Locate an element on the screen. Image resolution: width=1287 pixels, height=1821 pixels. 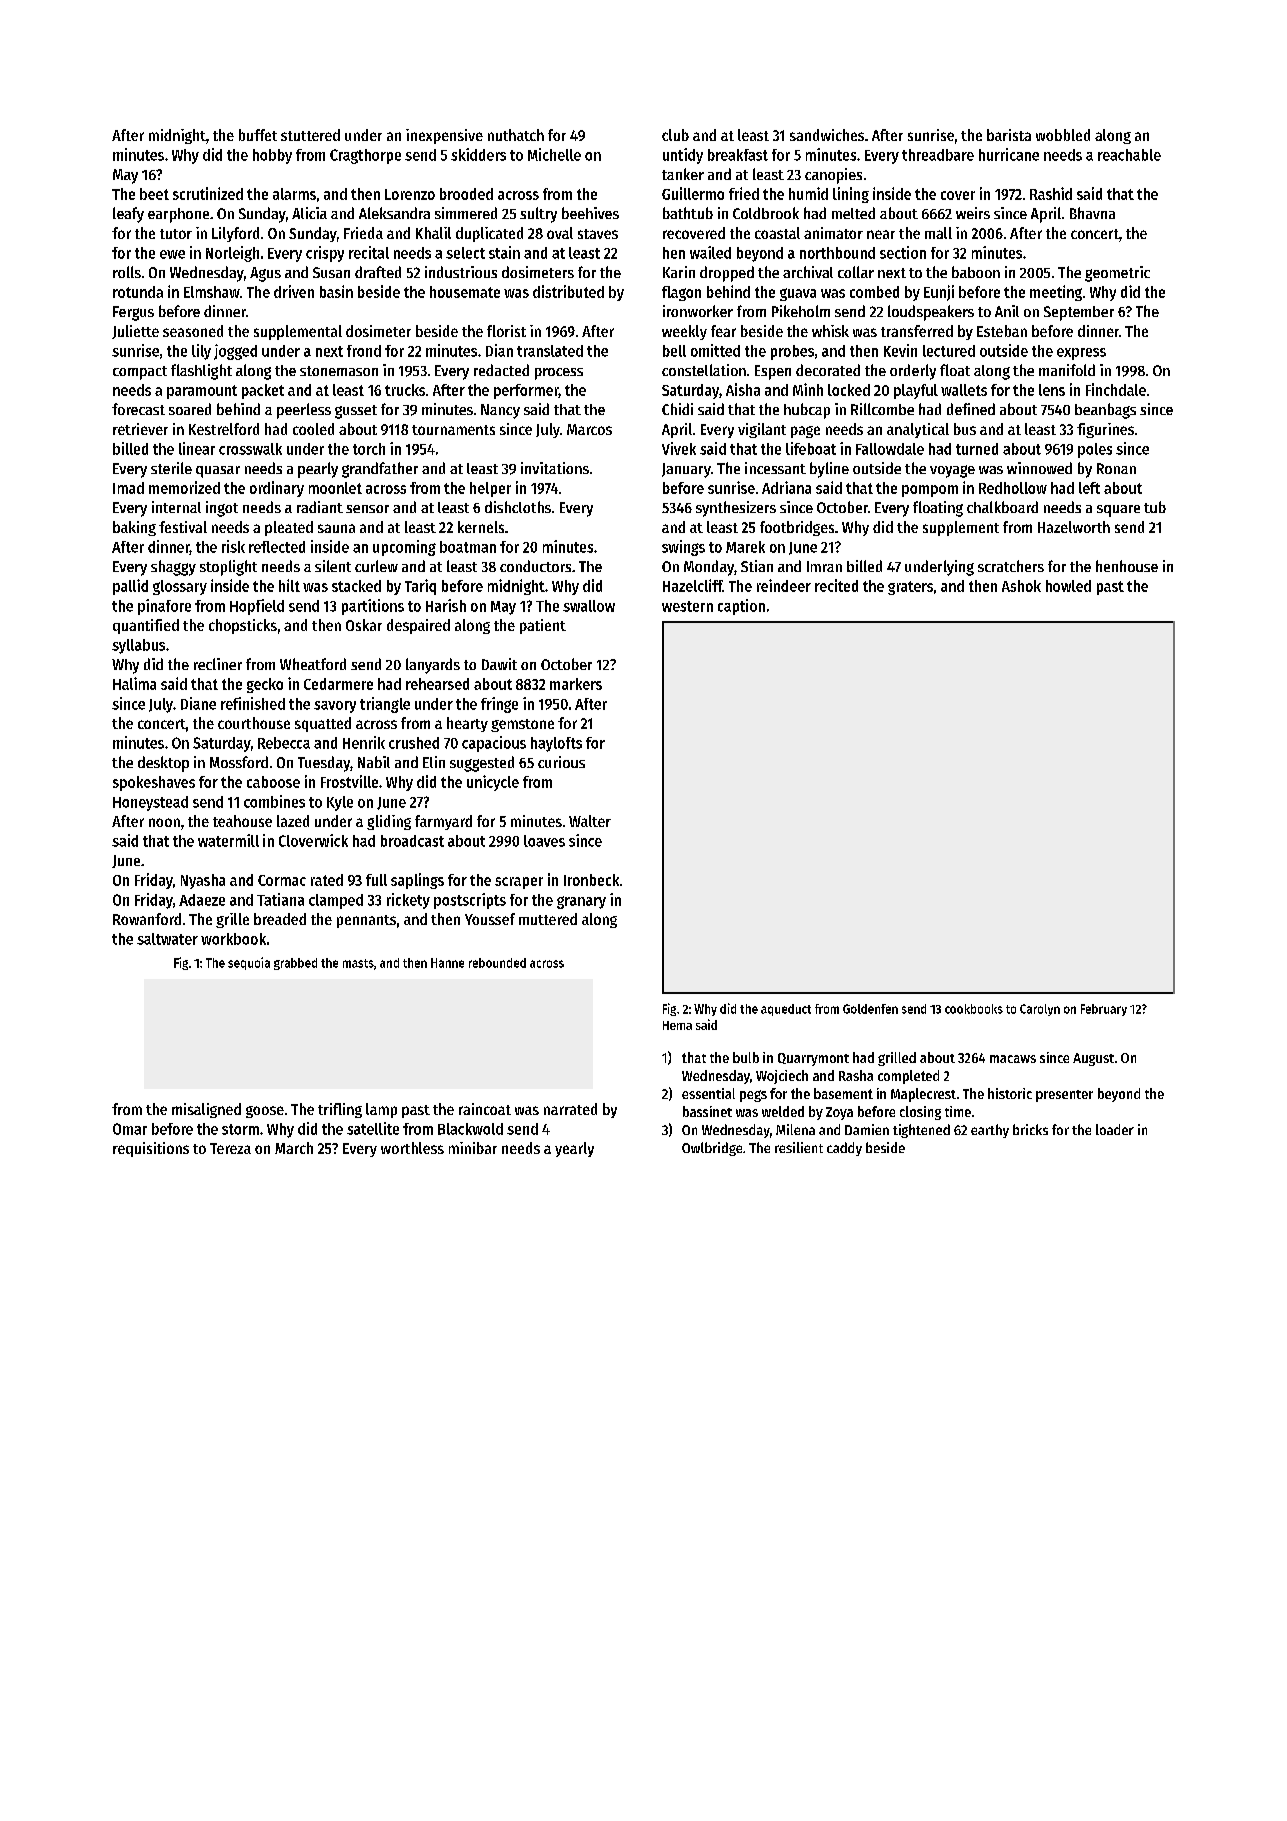
grabbed is located at coordinates (295, 964).
